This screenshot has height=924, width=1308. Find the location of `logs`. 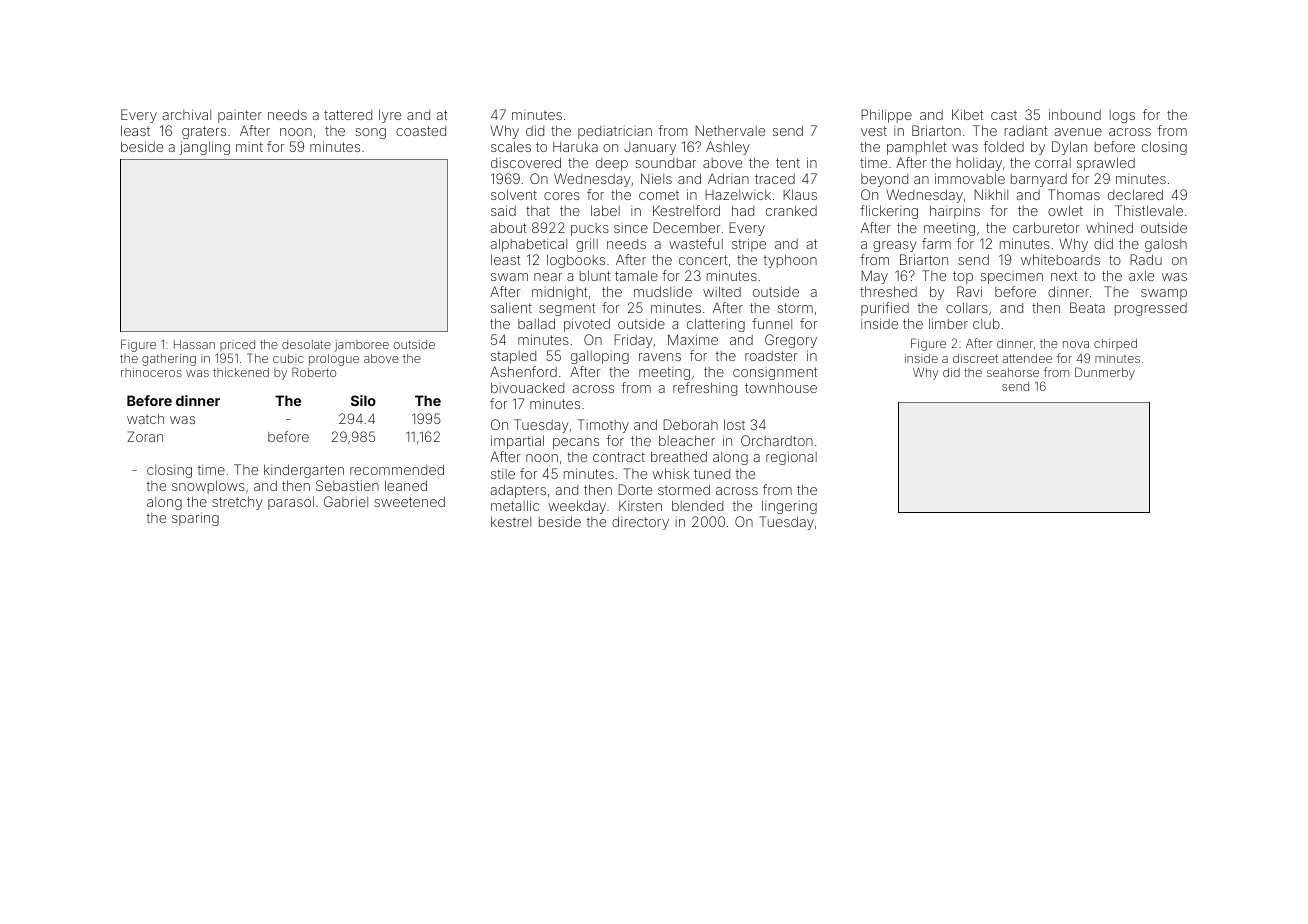

logs is located at coordinates (1122, 116).
